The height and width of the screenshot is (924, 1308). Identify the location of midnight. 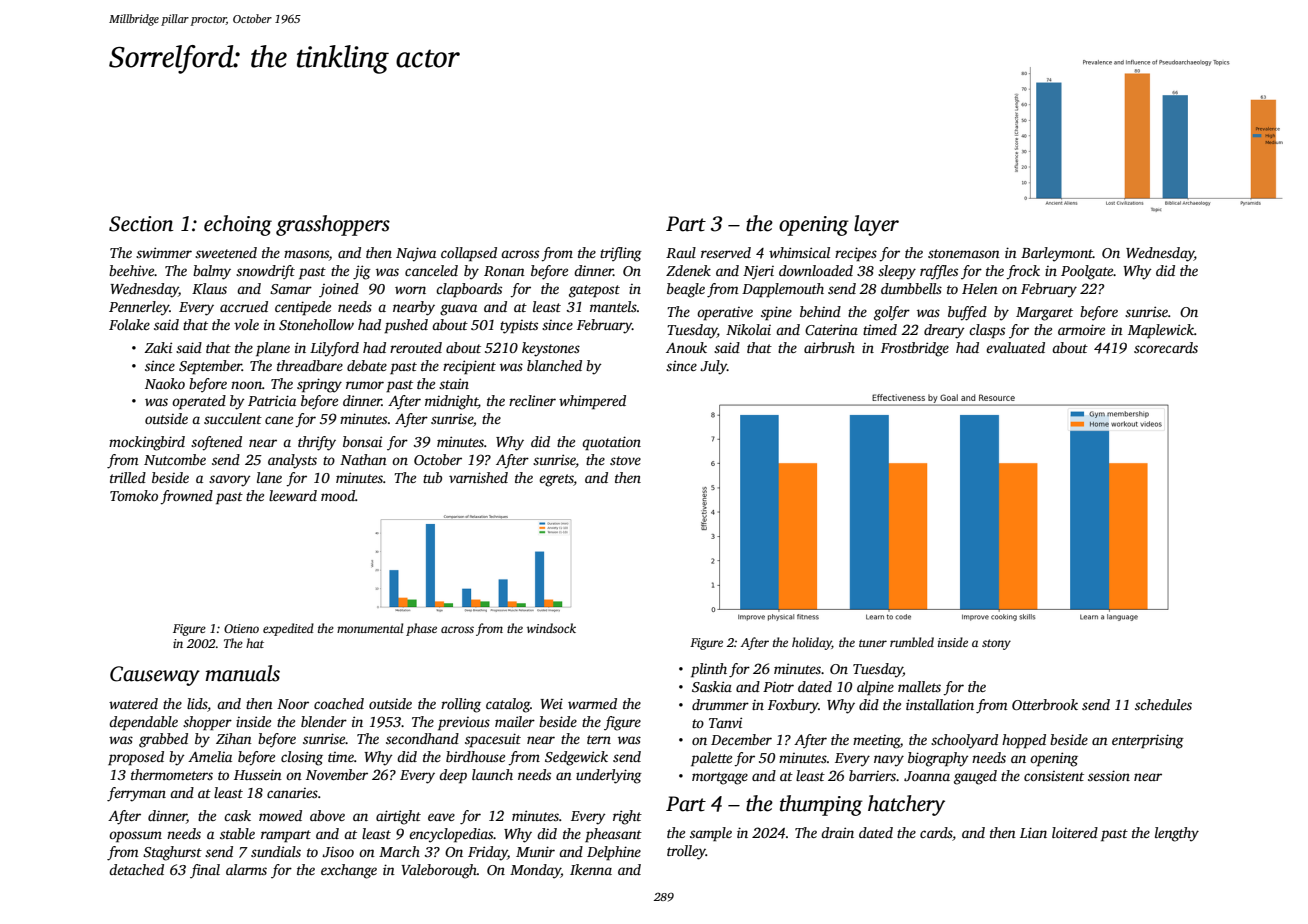
(451, 402).
